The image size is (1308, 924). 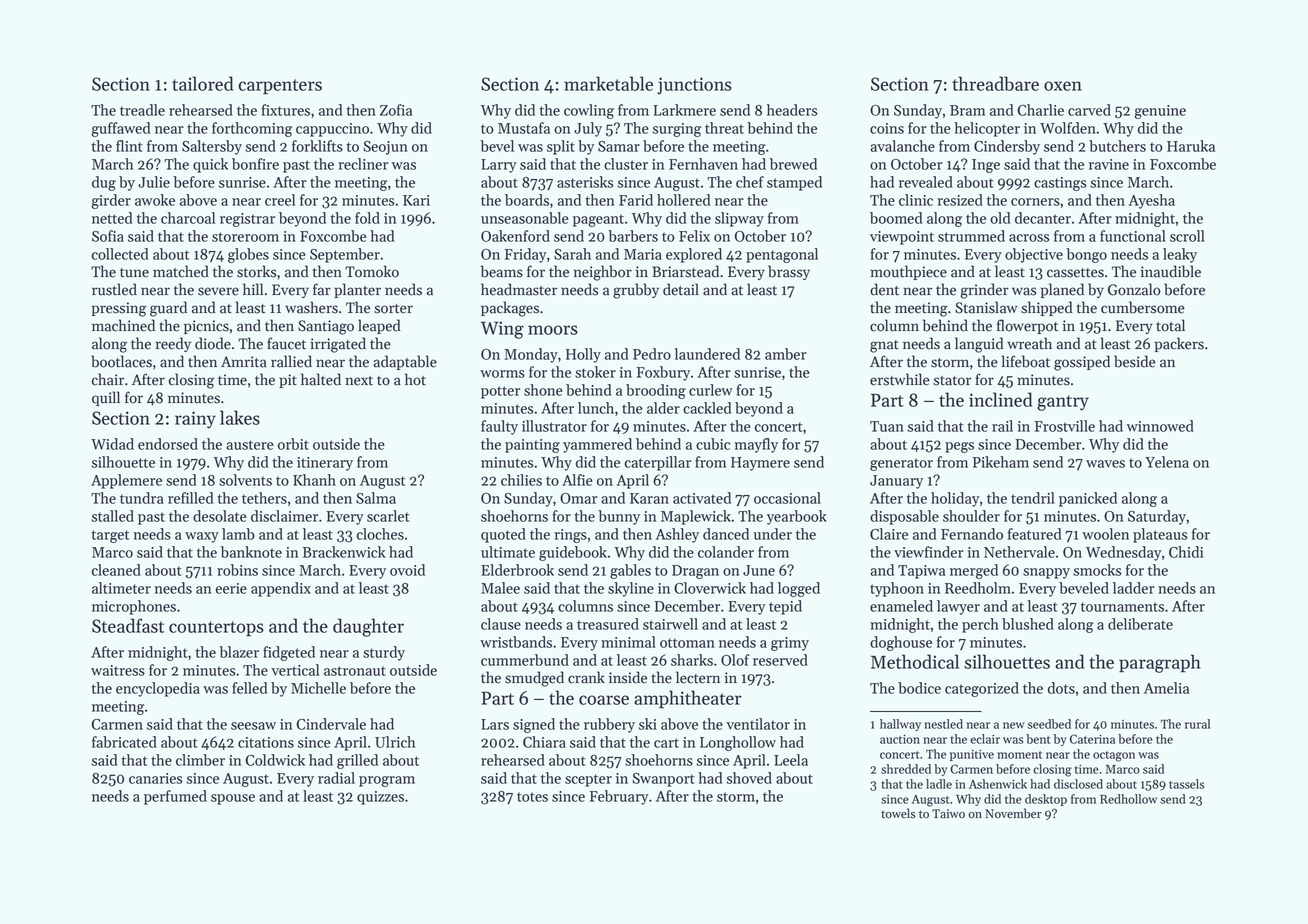 I want to click on treadle, so click(x=142, y=110).
